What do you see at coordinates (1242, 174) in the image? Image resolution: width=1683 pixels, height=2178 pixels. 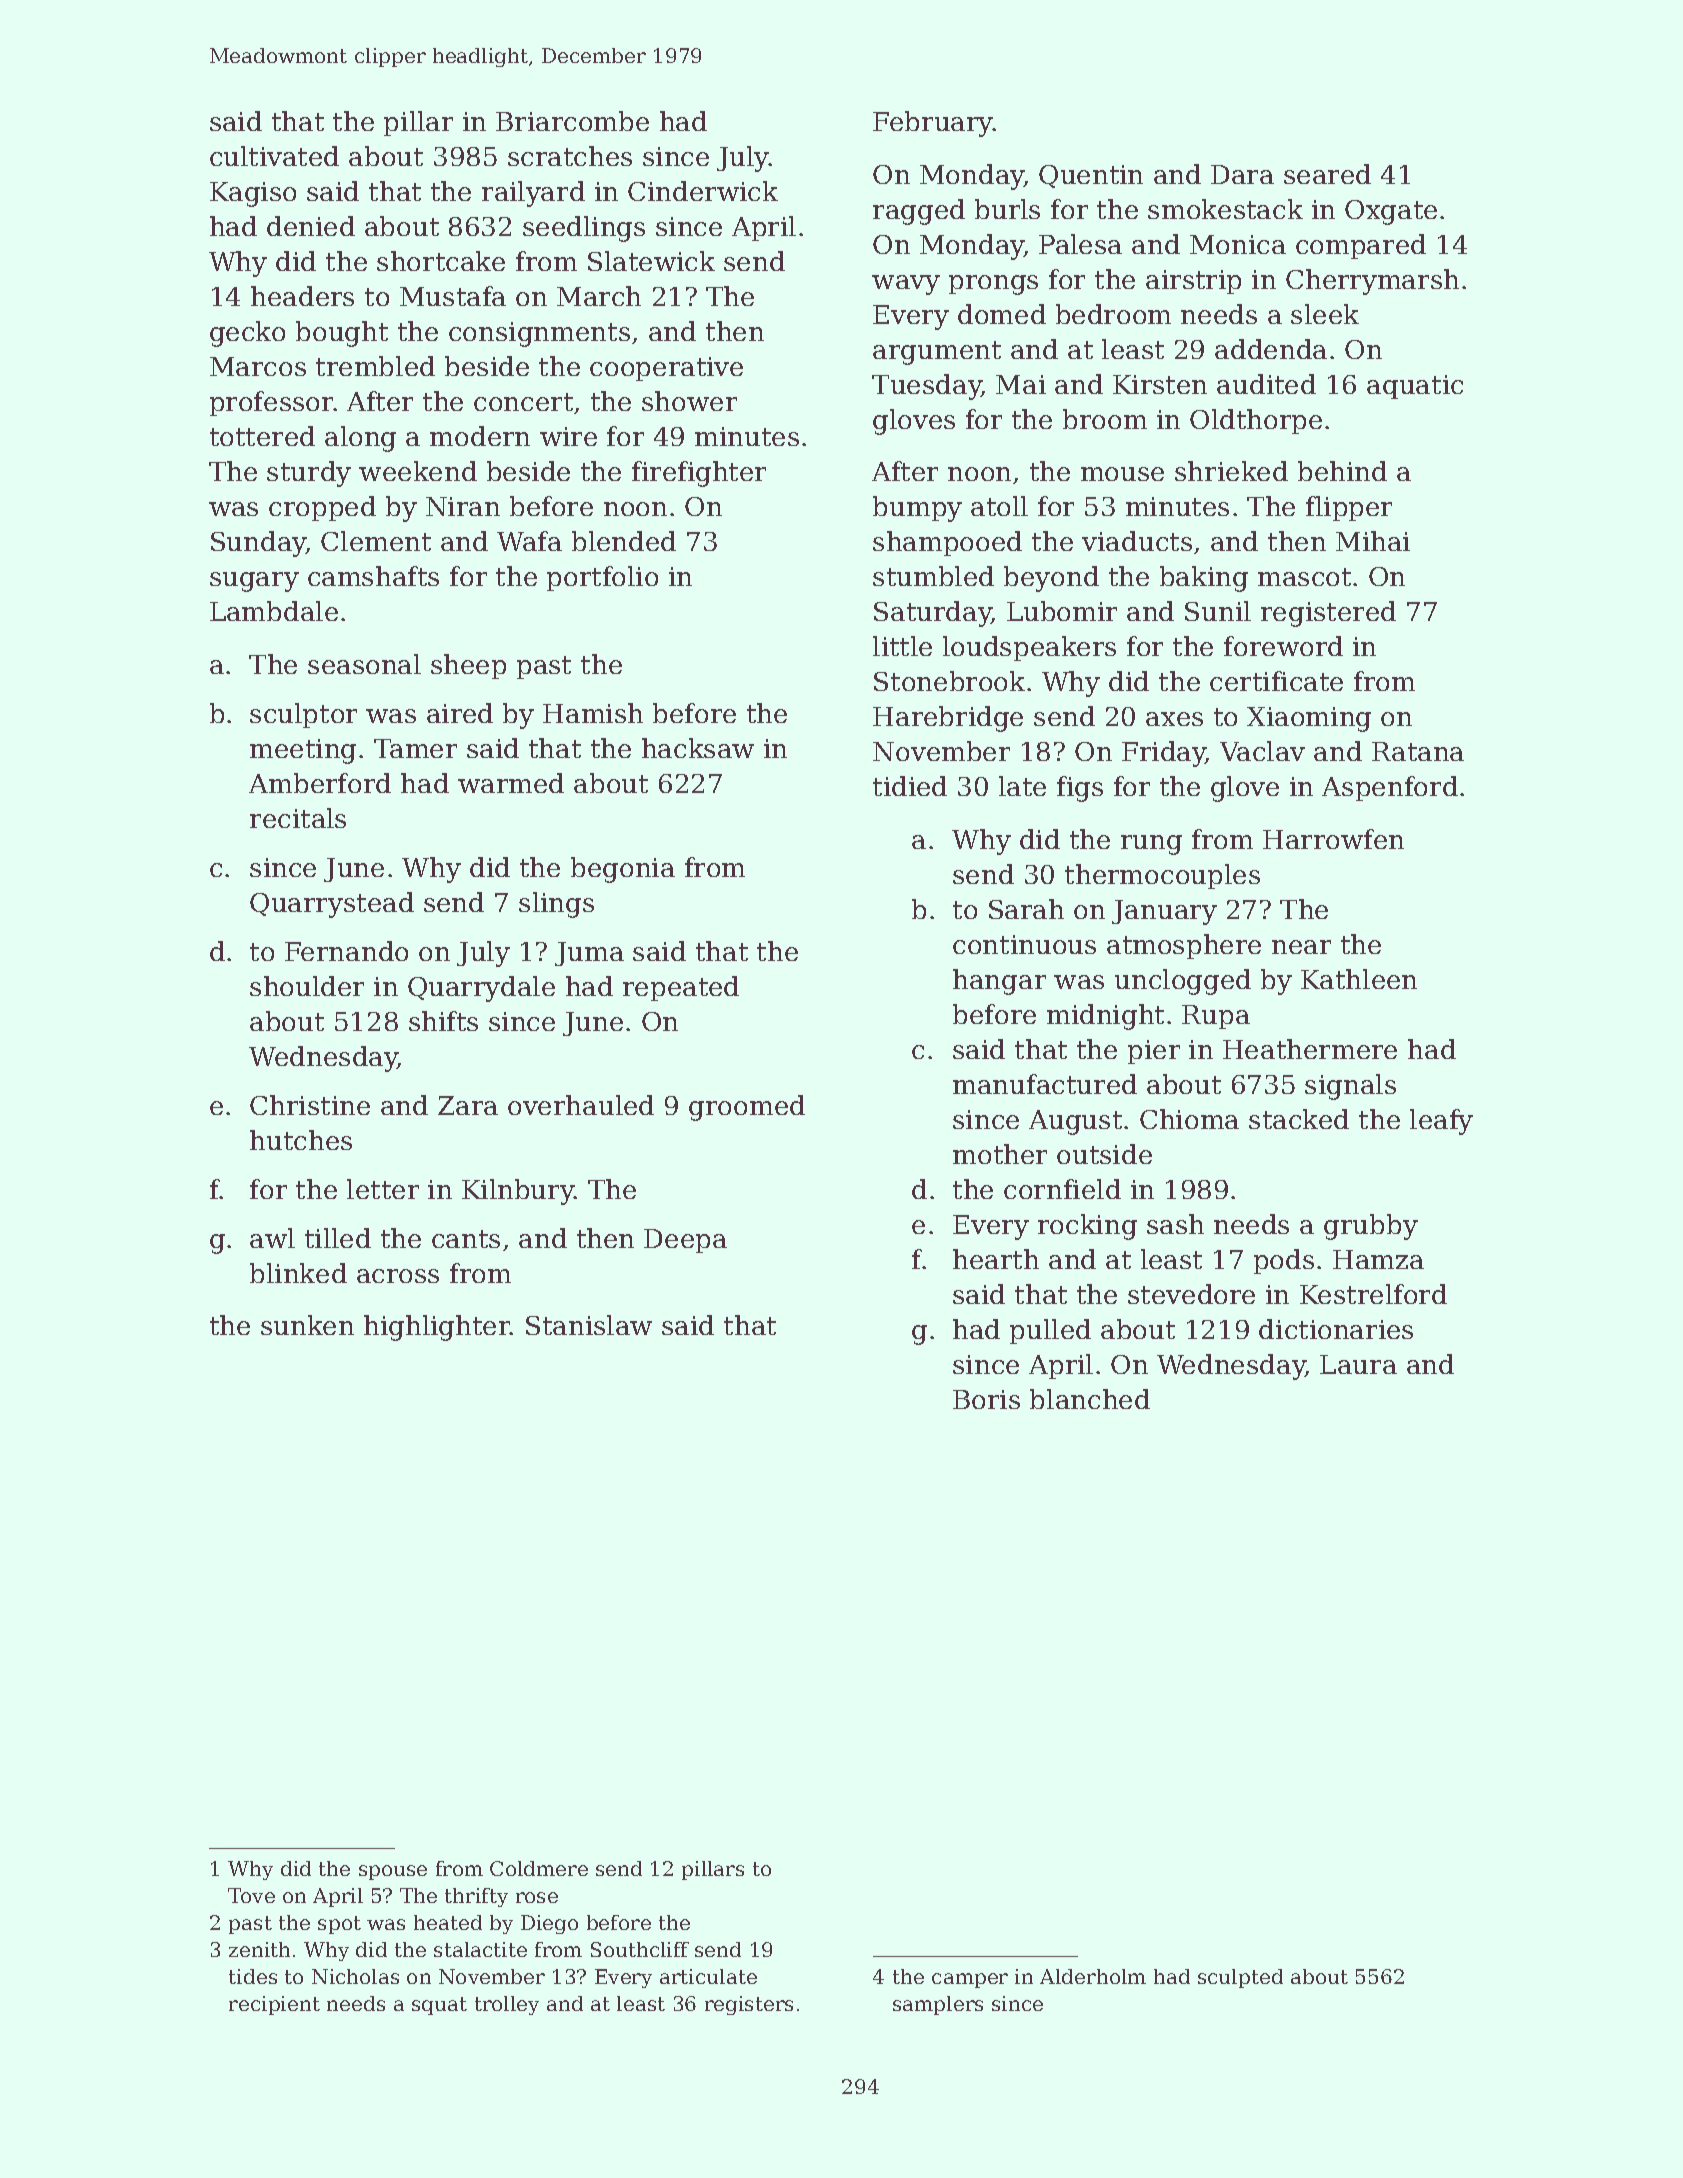 I see `Dara` at bounding box center [1242, 174].
